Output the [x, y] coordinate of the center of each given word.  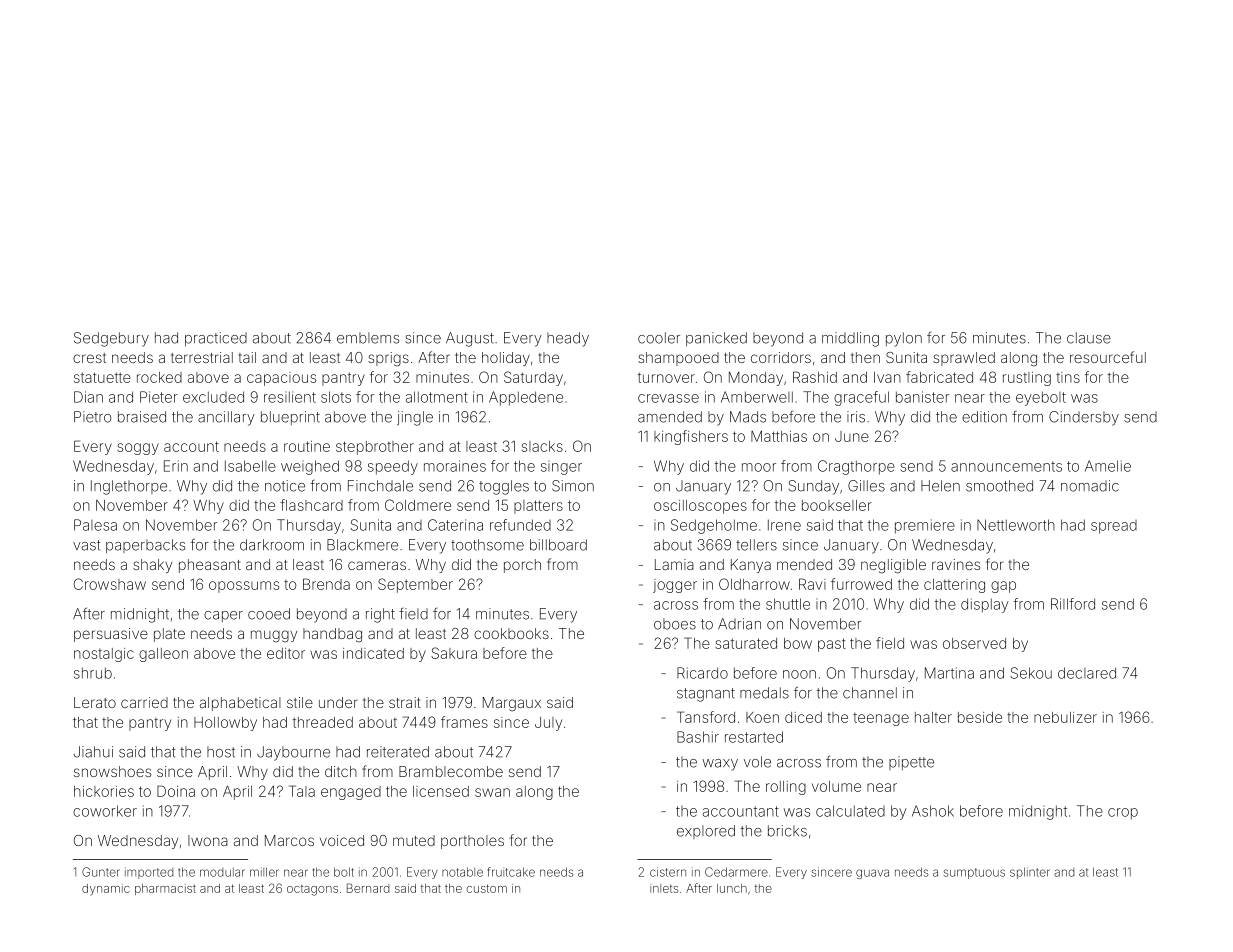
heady [568, 339]
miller [264, 872]
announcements [1006, 466]
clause [1089, 338]
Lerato [95, 702]
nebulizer [1065, 717]
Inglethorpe [129, 487]
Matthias [779, 436]
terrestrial [202, 357]
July [548, 724]
